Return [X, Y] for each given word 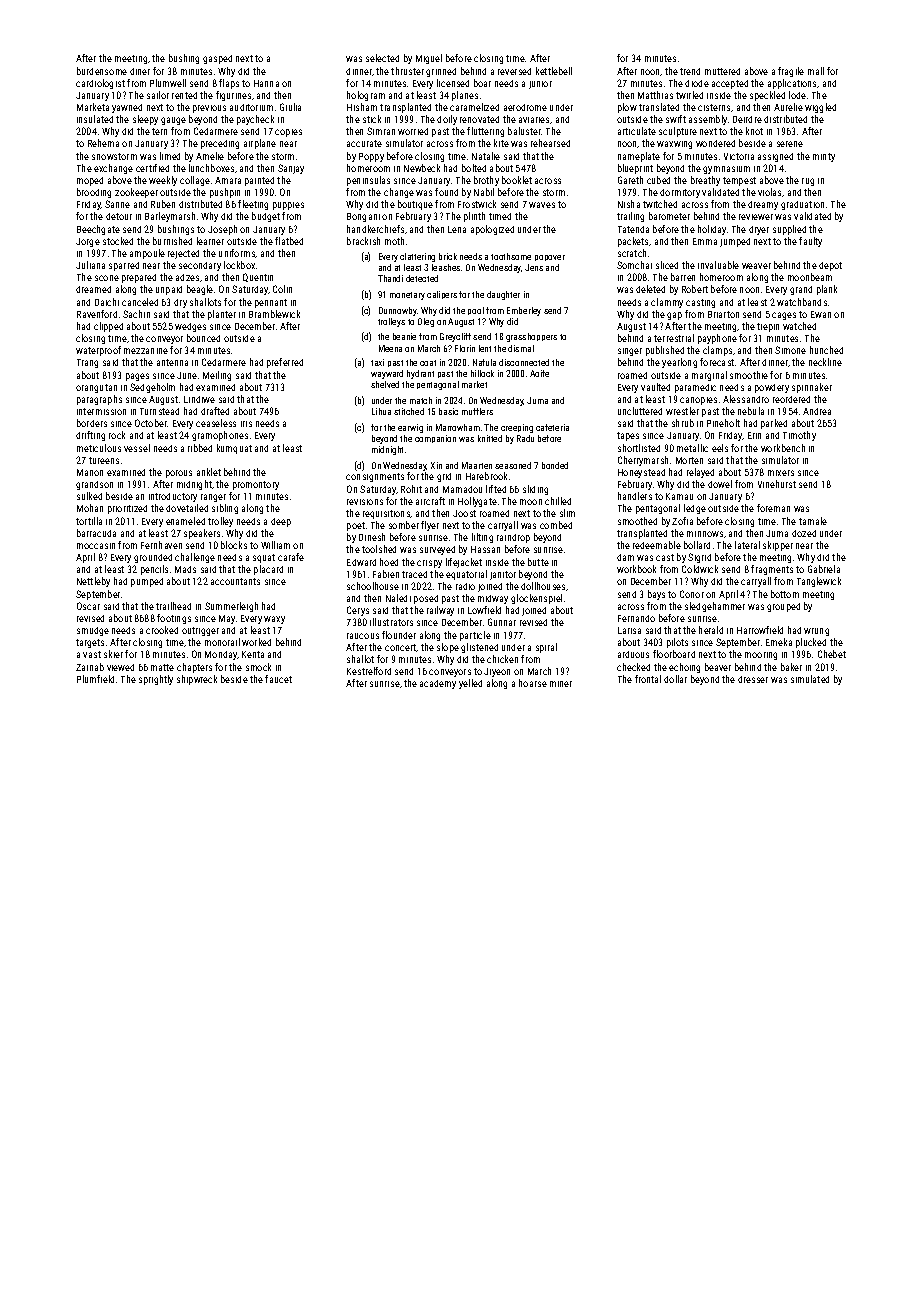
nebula [751, 411]
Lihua [381, 411]
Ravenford [97, 314]
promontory [256, 485]
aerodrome [525, 107]
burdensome [102, 71]
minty [824, 157]
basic [448, 411]
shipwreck [197, 680]
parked [774, 424]
